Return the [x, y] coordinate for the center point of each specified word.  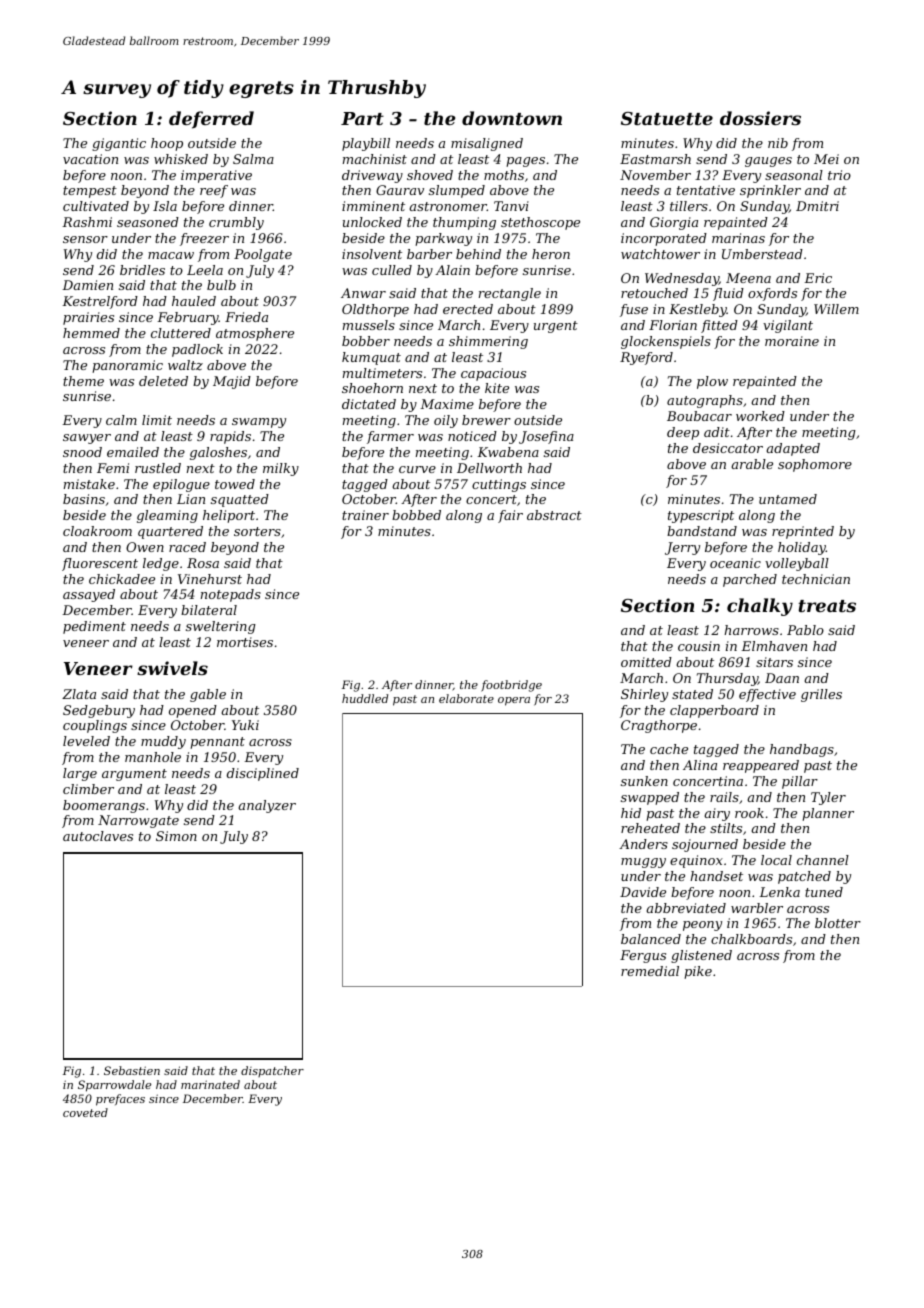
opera [514, 701]
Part [362, 118]
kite [497, 388]
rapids [230, 437]
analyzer [267, 806]
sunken [644, 781]
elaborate [466, 698]
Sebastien [132, 1070]
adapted [793, 449]
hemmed [91, 333]
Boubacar [699, 416]
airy [717, 814]
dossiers [760, 118]
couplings [95, 726]
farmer [390, 437]
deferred [211, 120]
